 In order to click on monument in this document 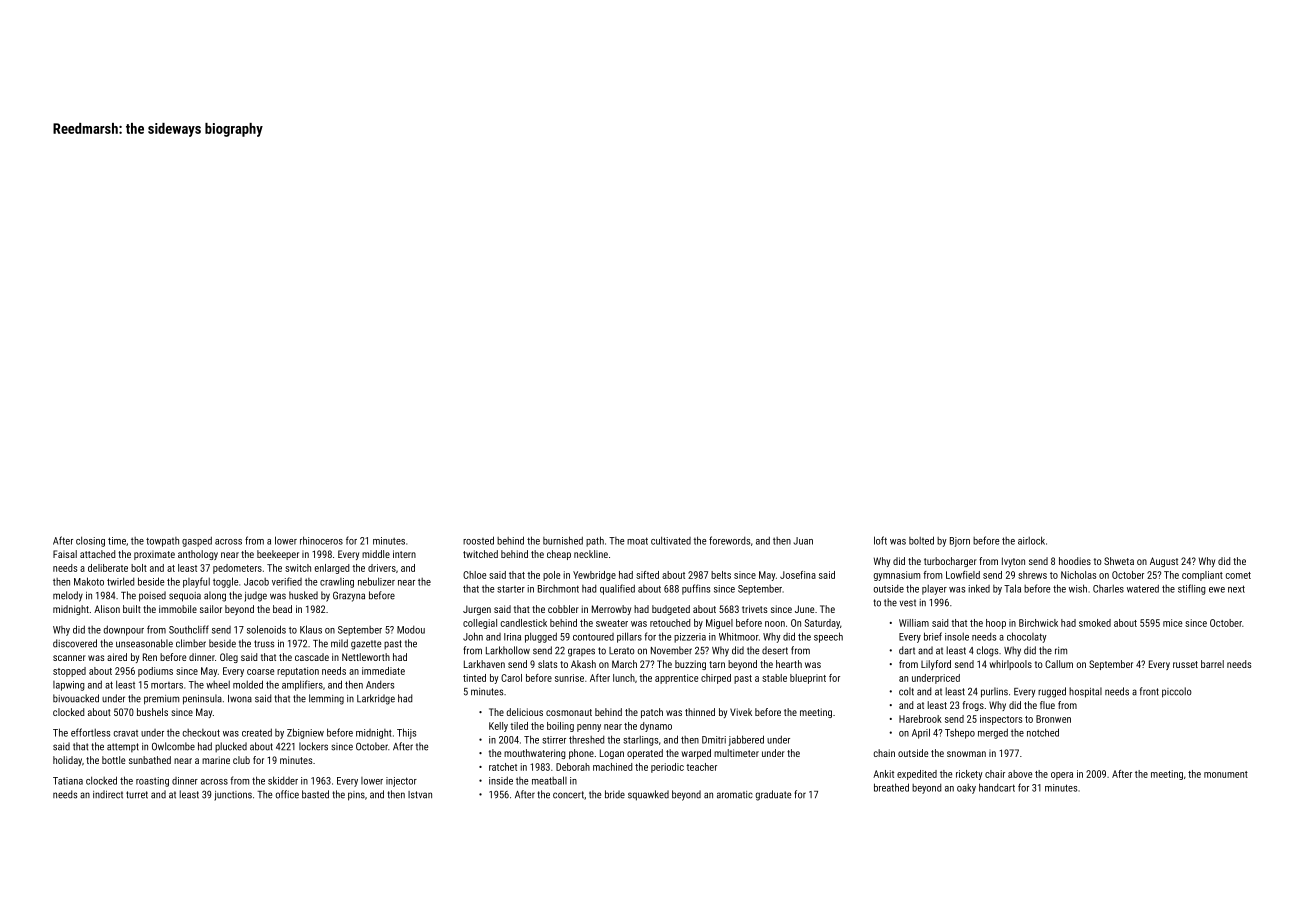, I will do `click(1226, 774)`.
